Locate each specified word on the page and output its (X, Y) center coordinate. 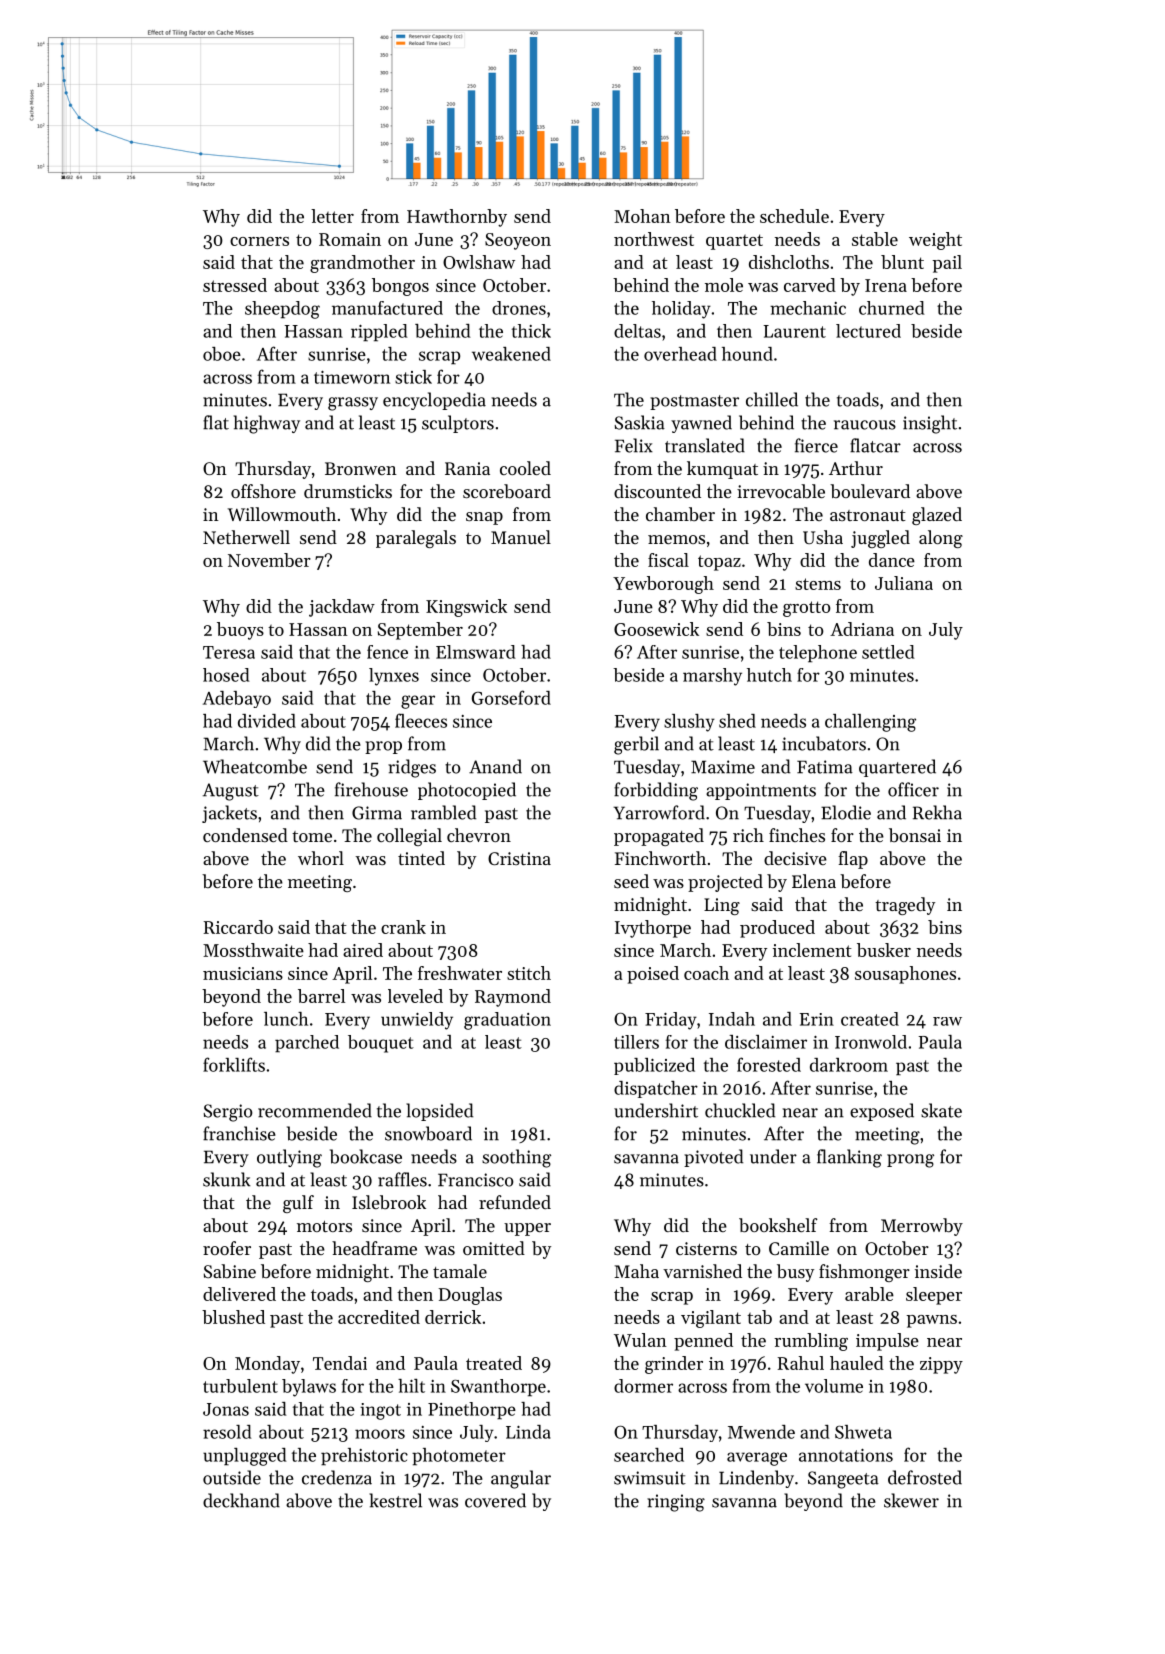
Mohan (642, 216)
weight (935, 241)
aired (363, 950)
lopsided (439, 1112)
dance (892, 560)
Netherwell (246, 537)
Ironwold (871, 1042)
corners (259, 241)
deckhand (241, 1500)
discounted (657, 491)
